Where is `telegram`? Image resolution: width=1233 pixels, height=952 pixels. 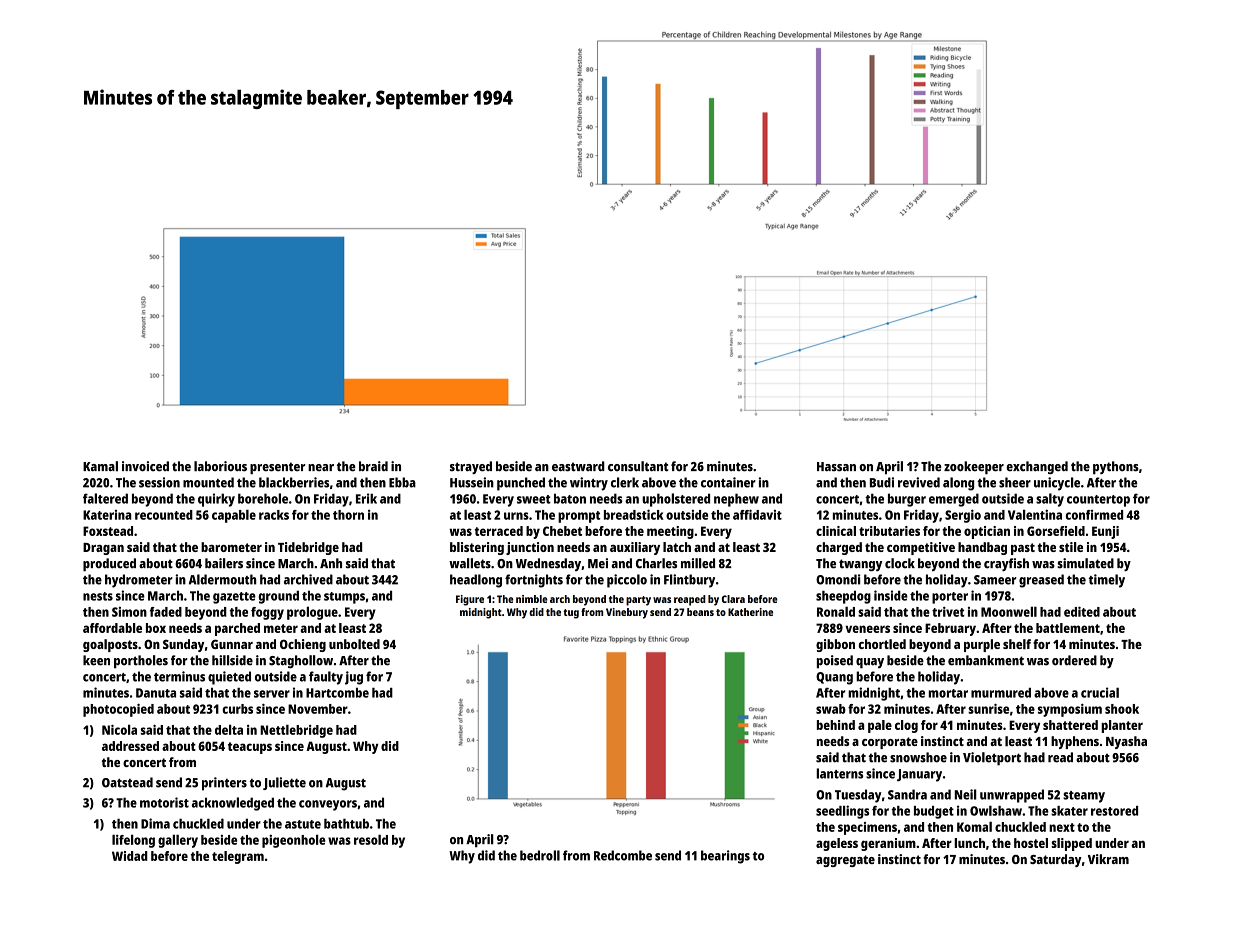 telegram is located at coordinates (238, 857).
